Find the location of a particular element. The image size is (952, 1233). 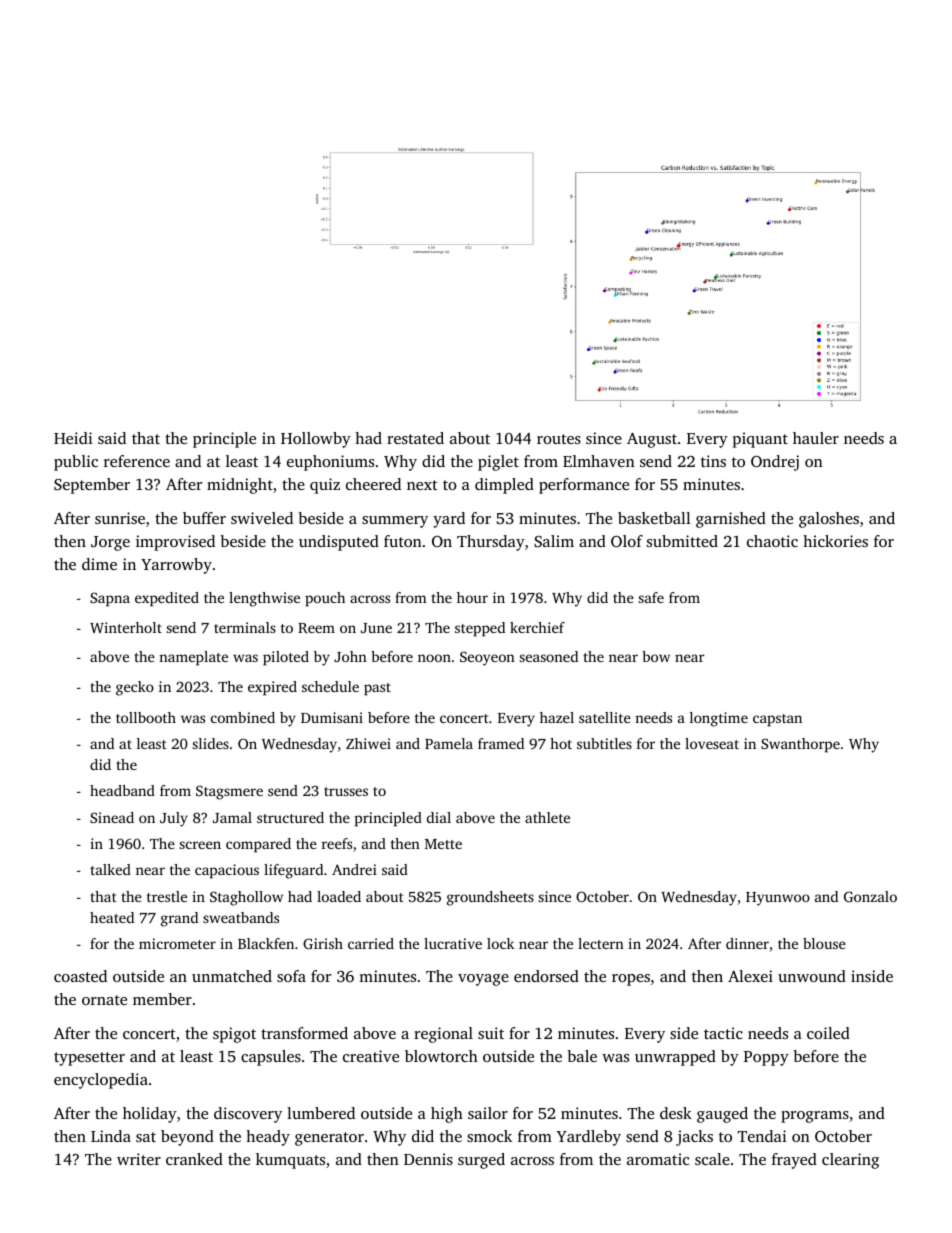

sailor is located at coordinates (488, 1113).
